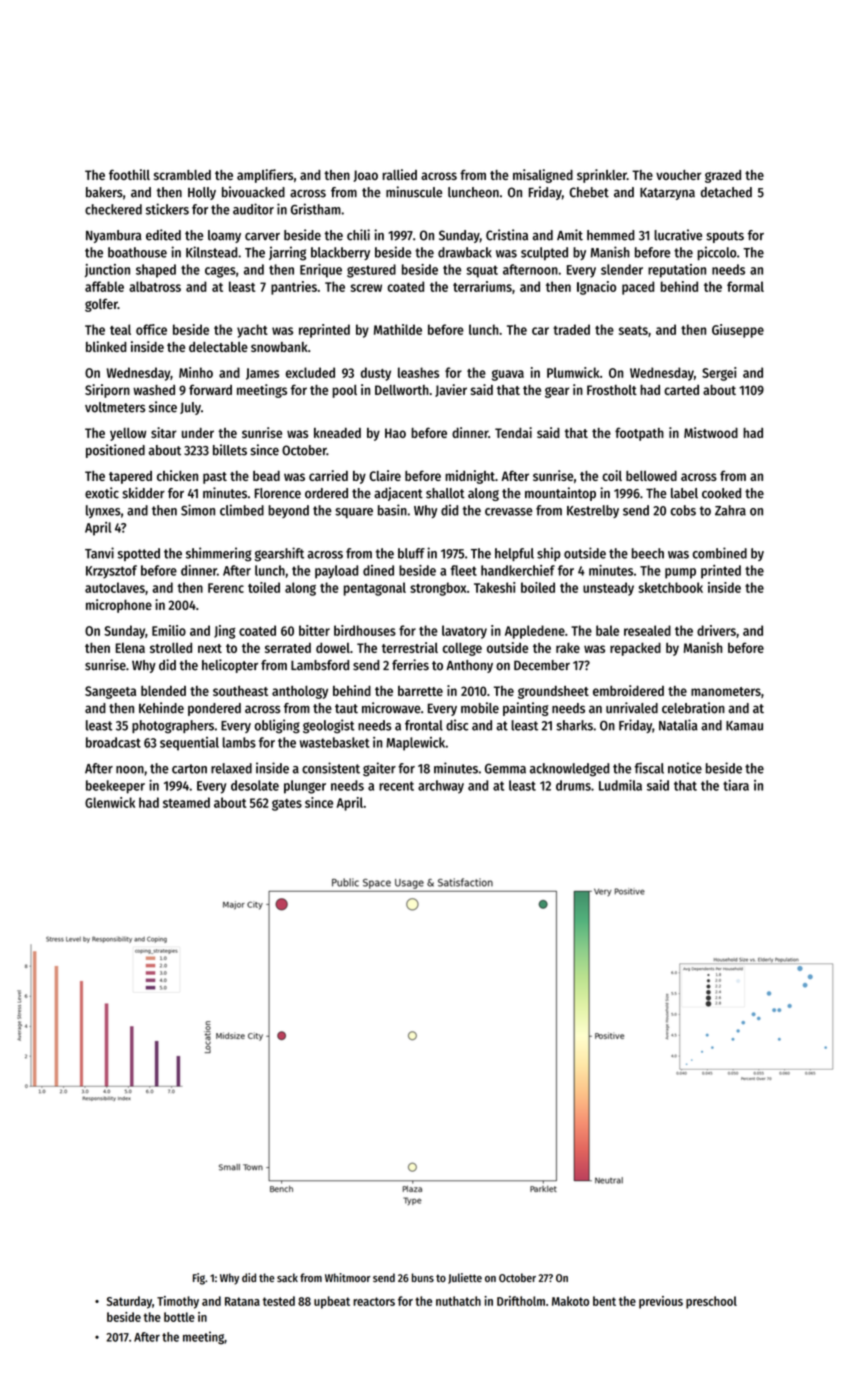  Describe the element at coordinates (129, 174) in the image. I see `foothill` at that location.
